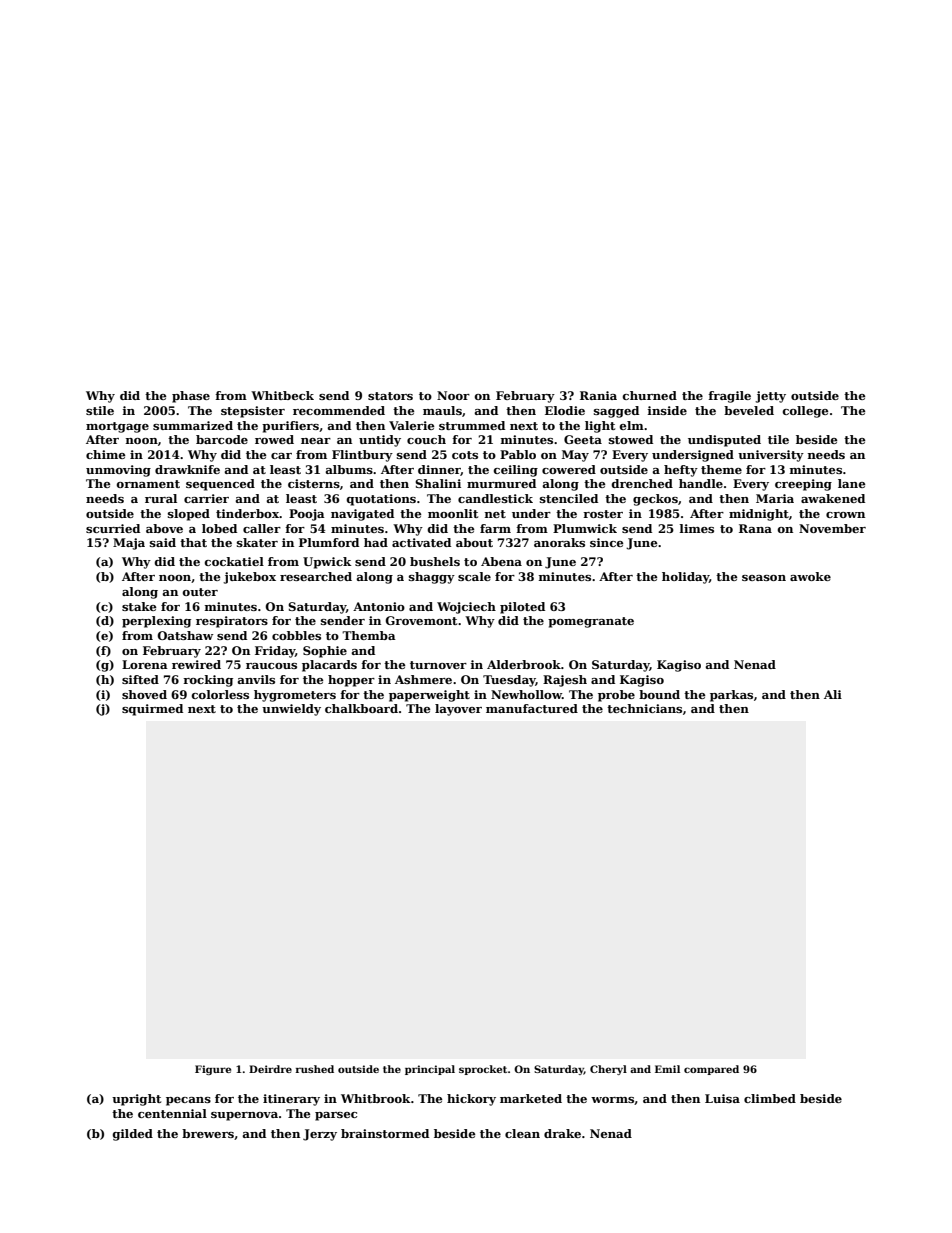 The height and width of the image is (1233, 952). Describe the element at coordinates (759, 515) in the image. I see `midnight` at that location.
